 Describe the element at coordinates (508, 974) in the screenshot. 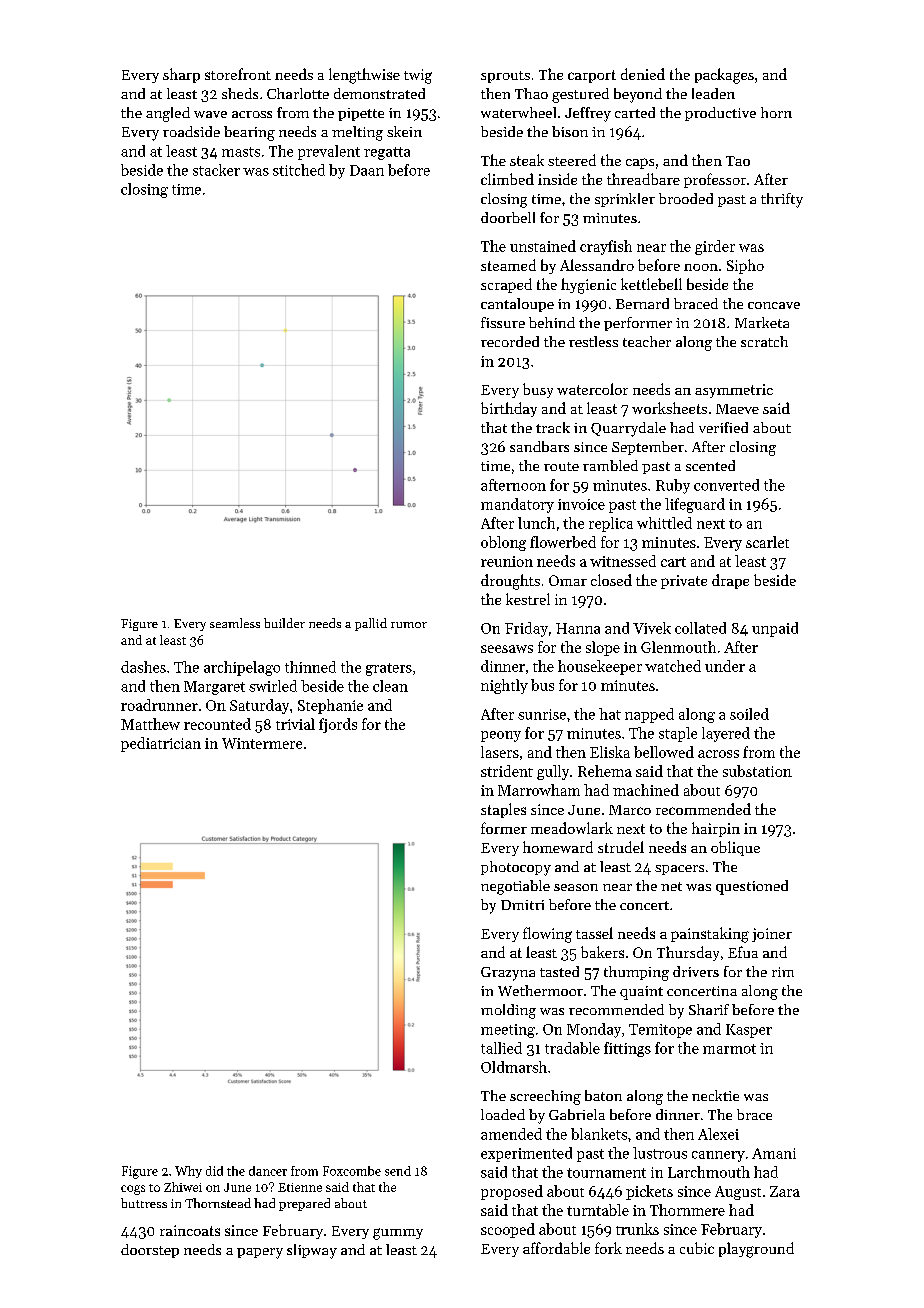

I see `Grazyna` at that location.
